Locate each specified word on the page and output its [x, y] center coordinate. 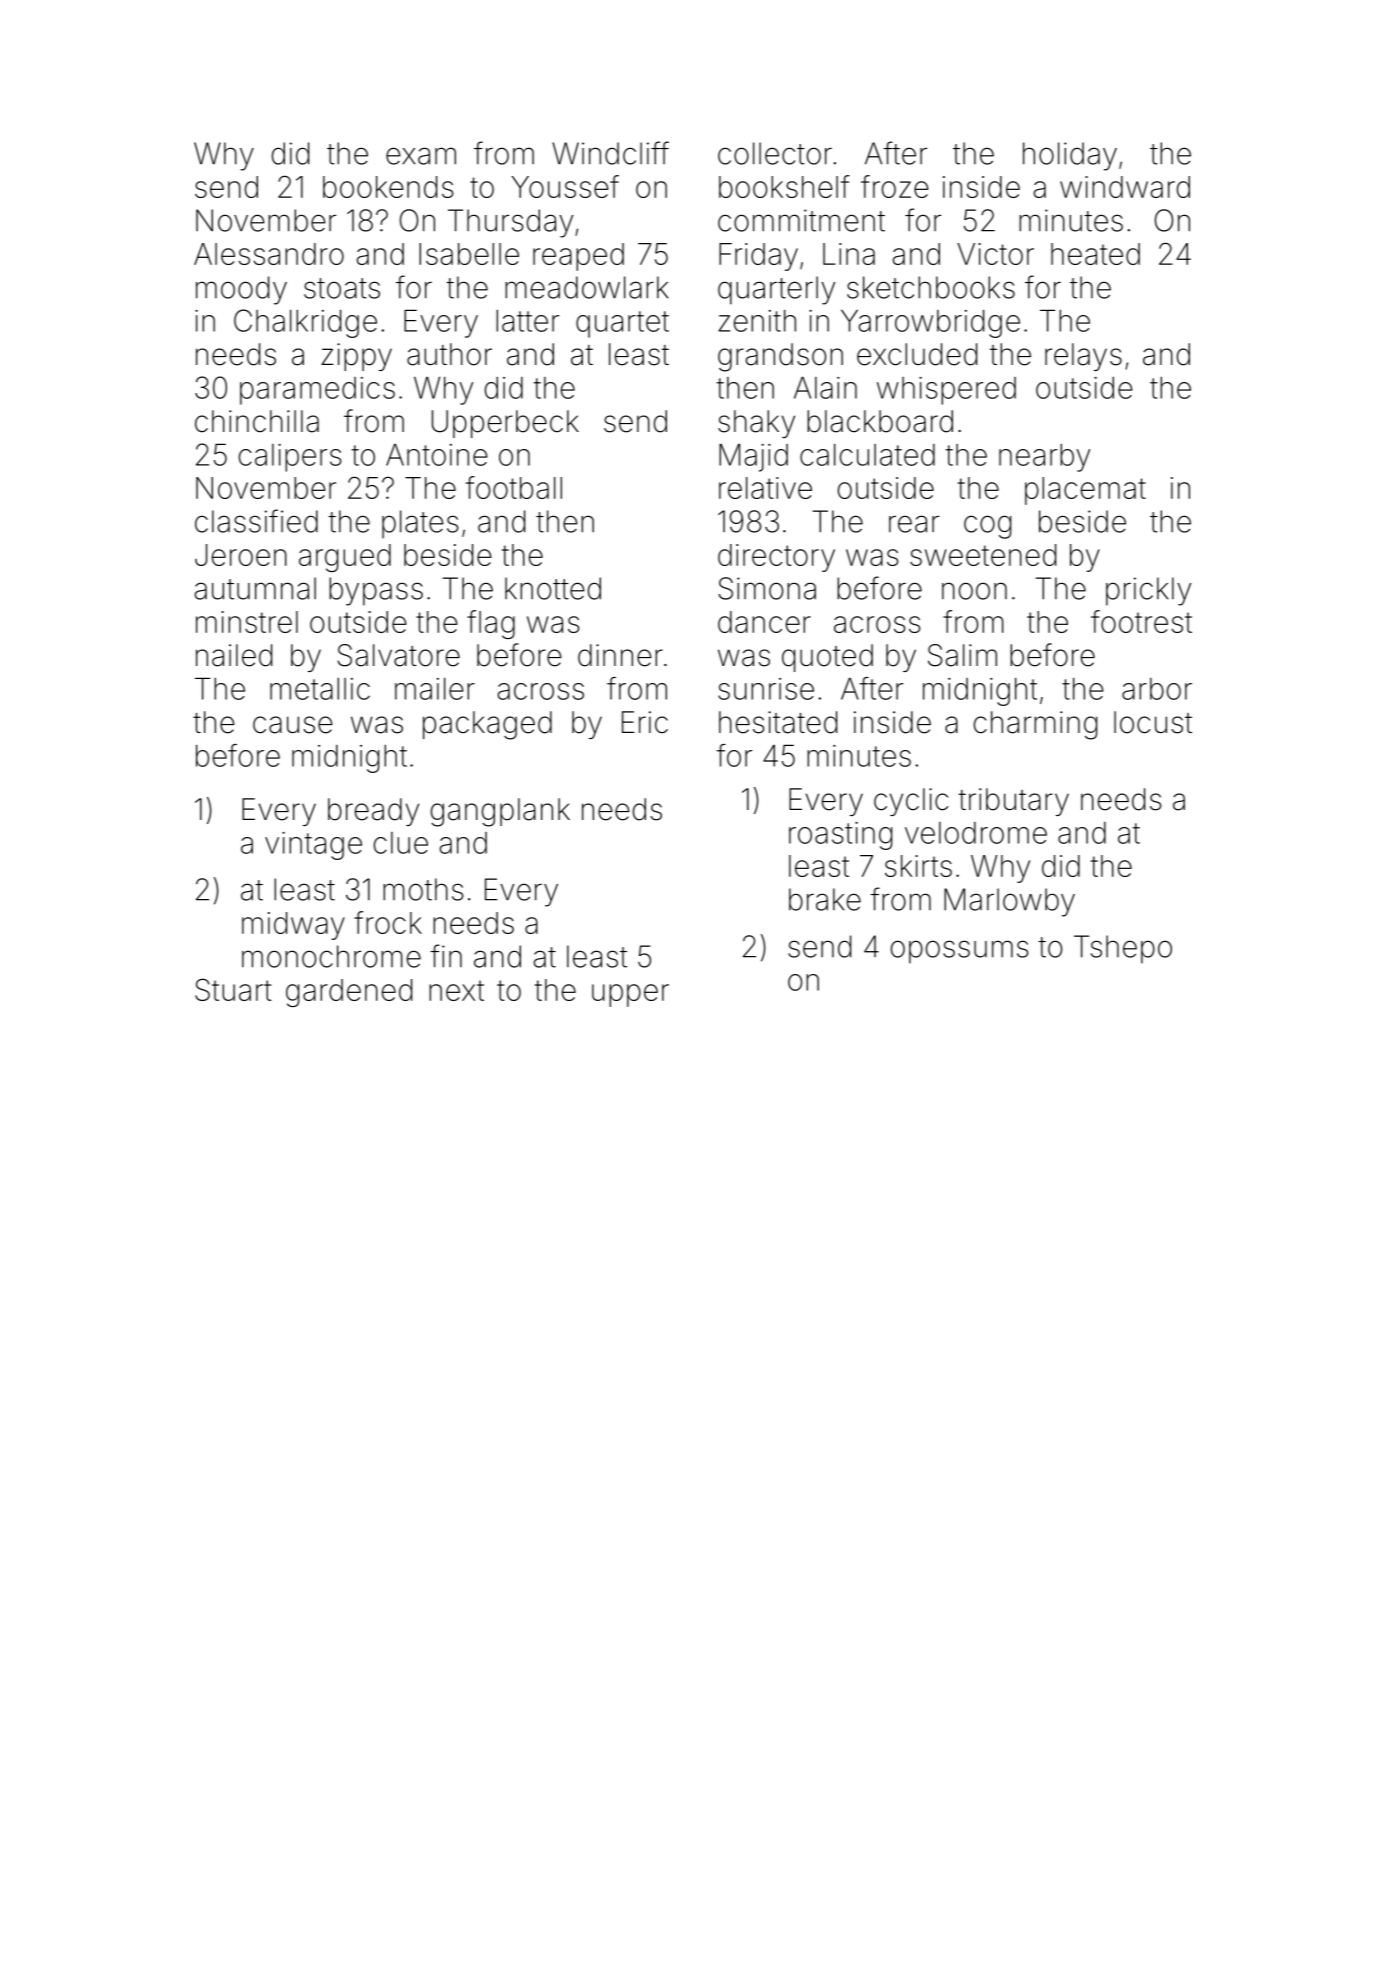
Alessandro [269, 254]
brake [825, 899]
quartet [622, 324]
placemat [1085, 491]
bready [373, 812]
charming [1035, 725]
